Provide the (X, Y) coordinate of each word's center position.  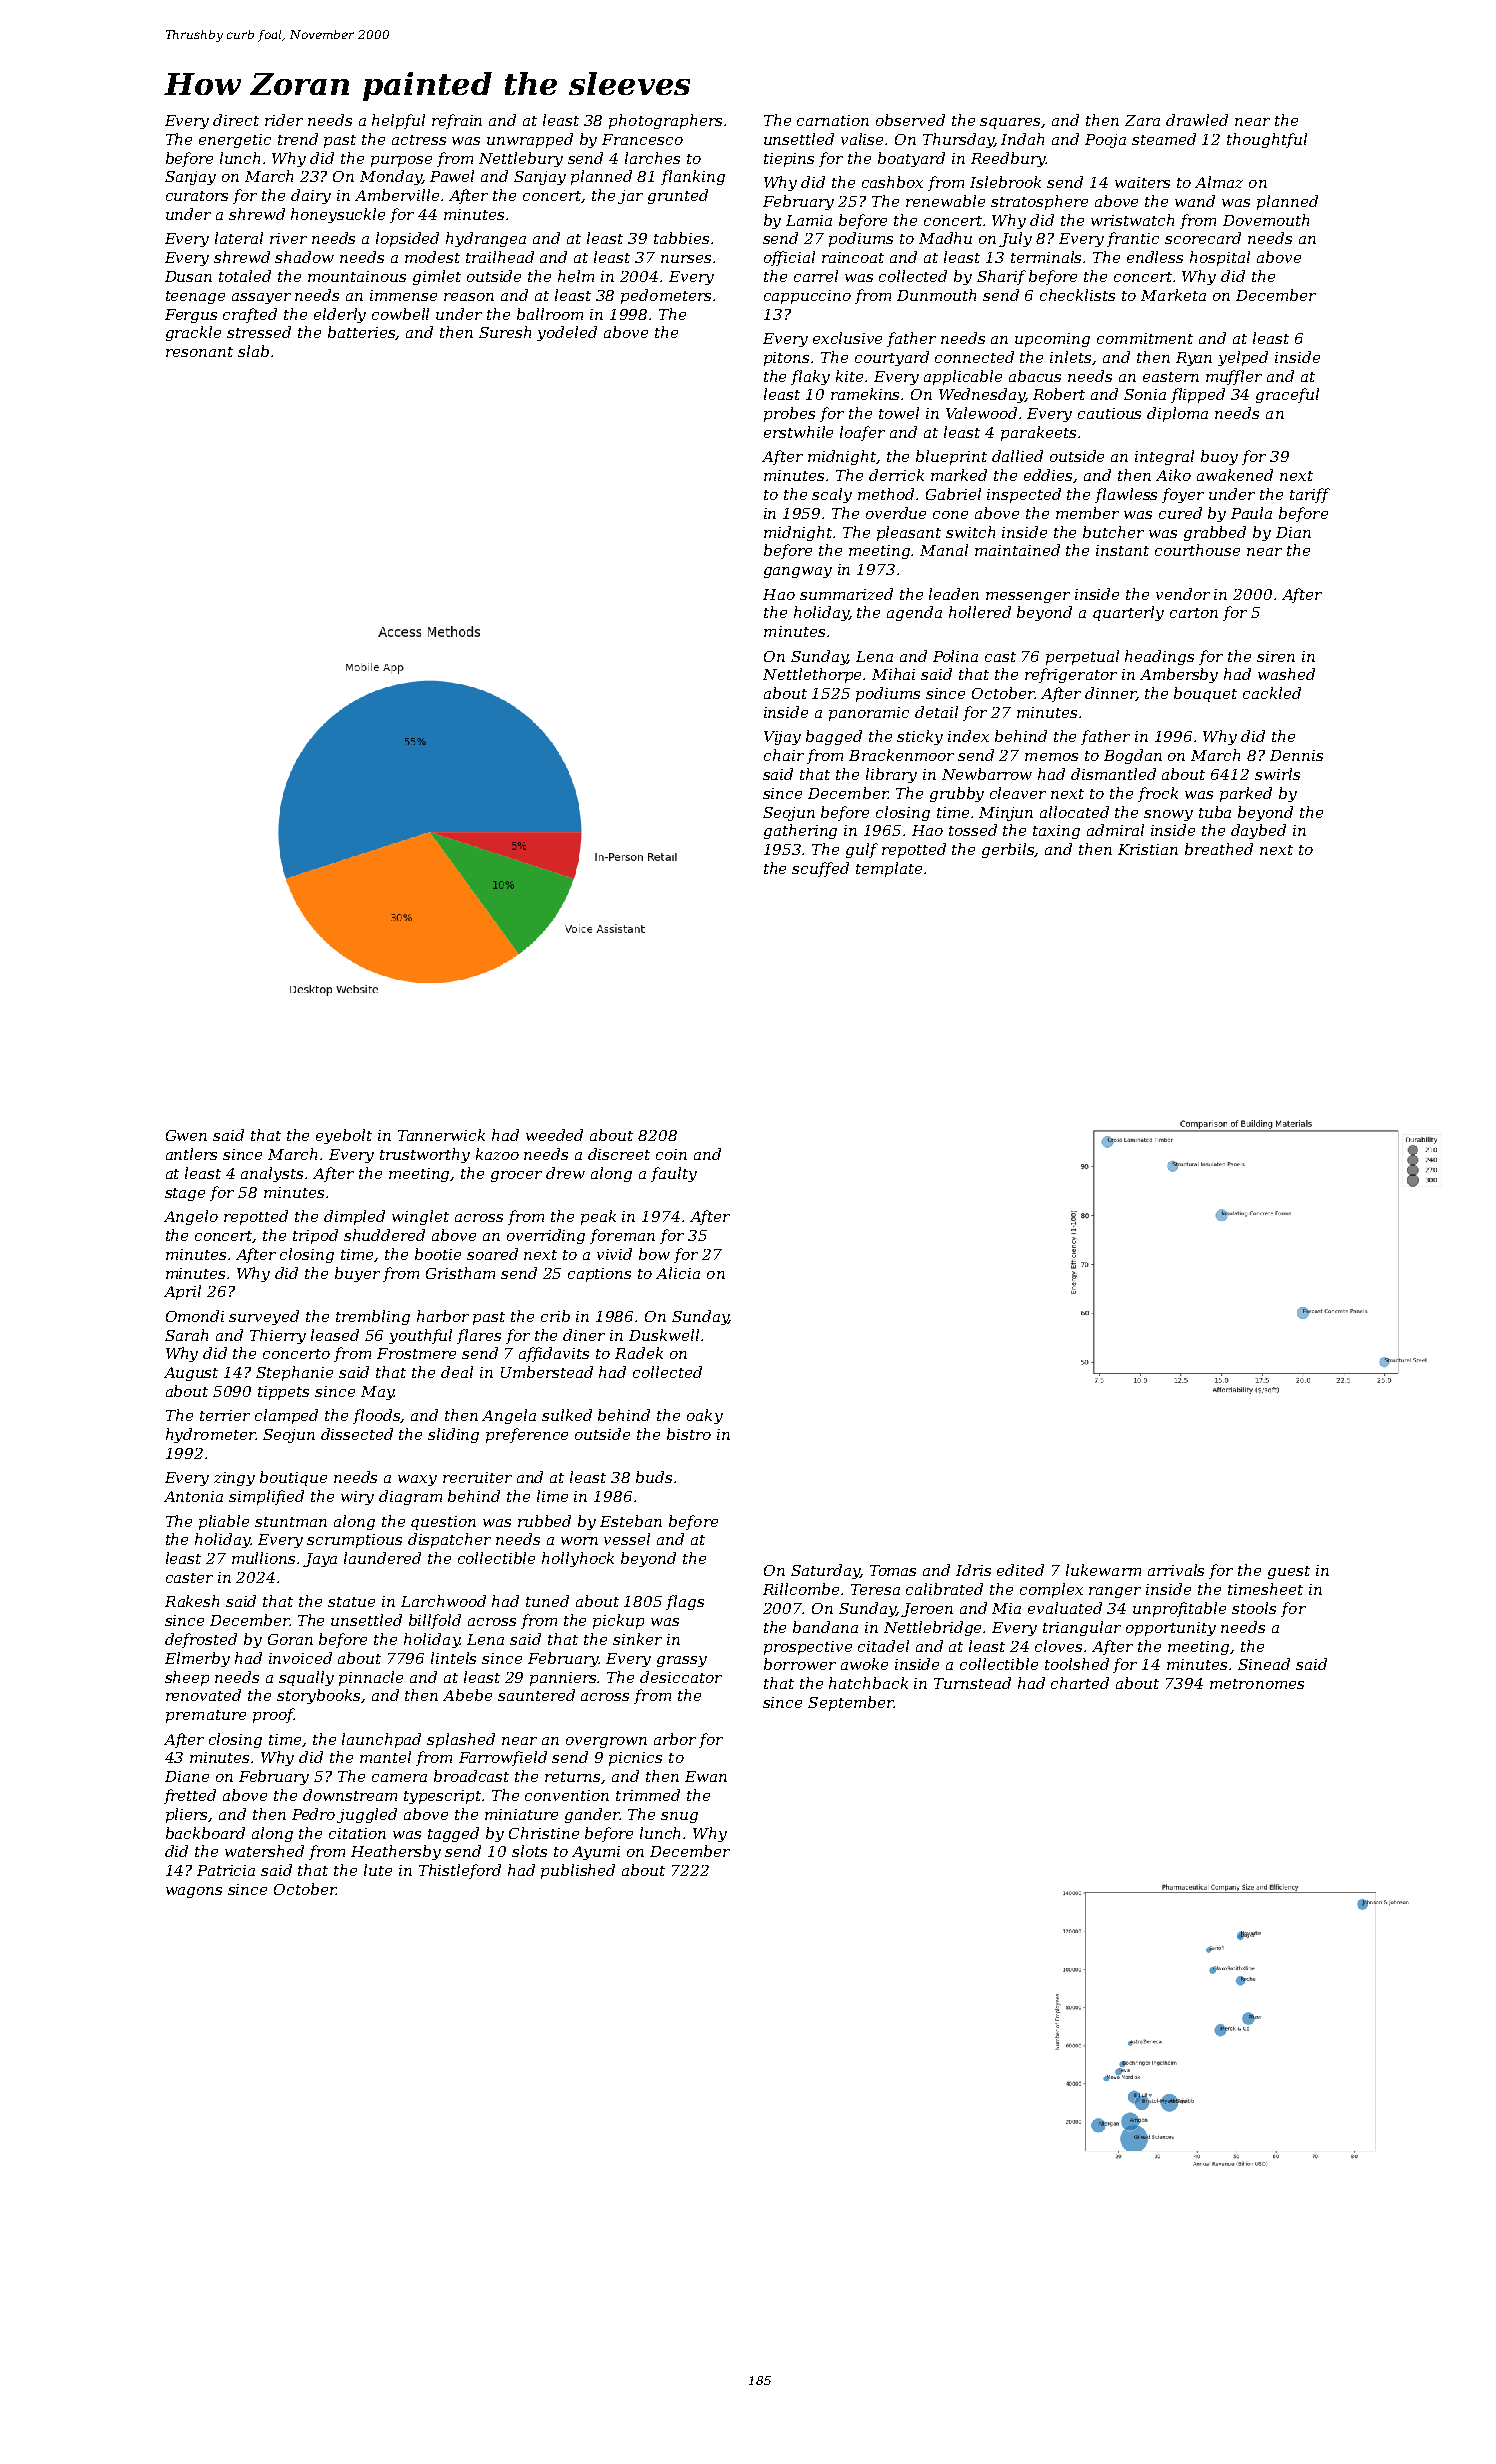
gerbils (1008, 850)
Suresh (505, 332)
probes (789, 414)
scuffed (820, 869)
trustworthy (425, 1155)
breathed (1219, 849)
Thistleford (460, 1871)
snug (679, 1817)
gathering (800, 831)
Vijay (782, 738)
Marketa (1173, 295)
